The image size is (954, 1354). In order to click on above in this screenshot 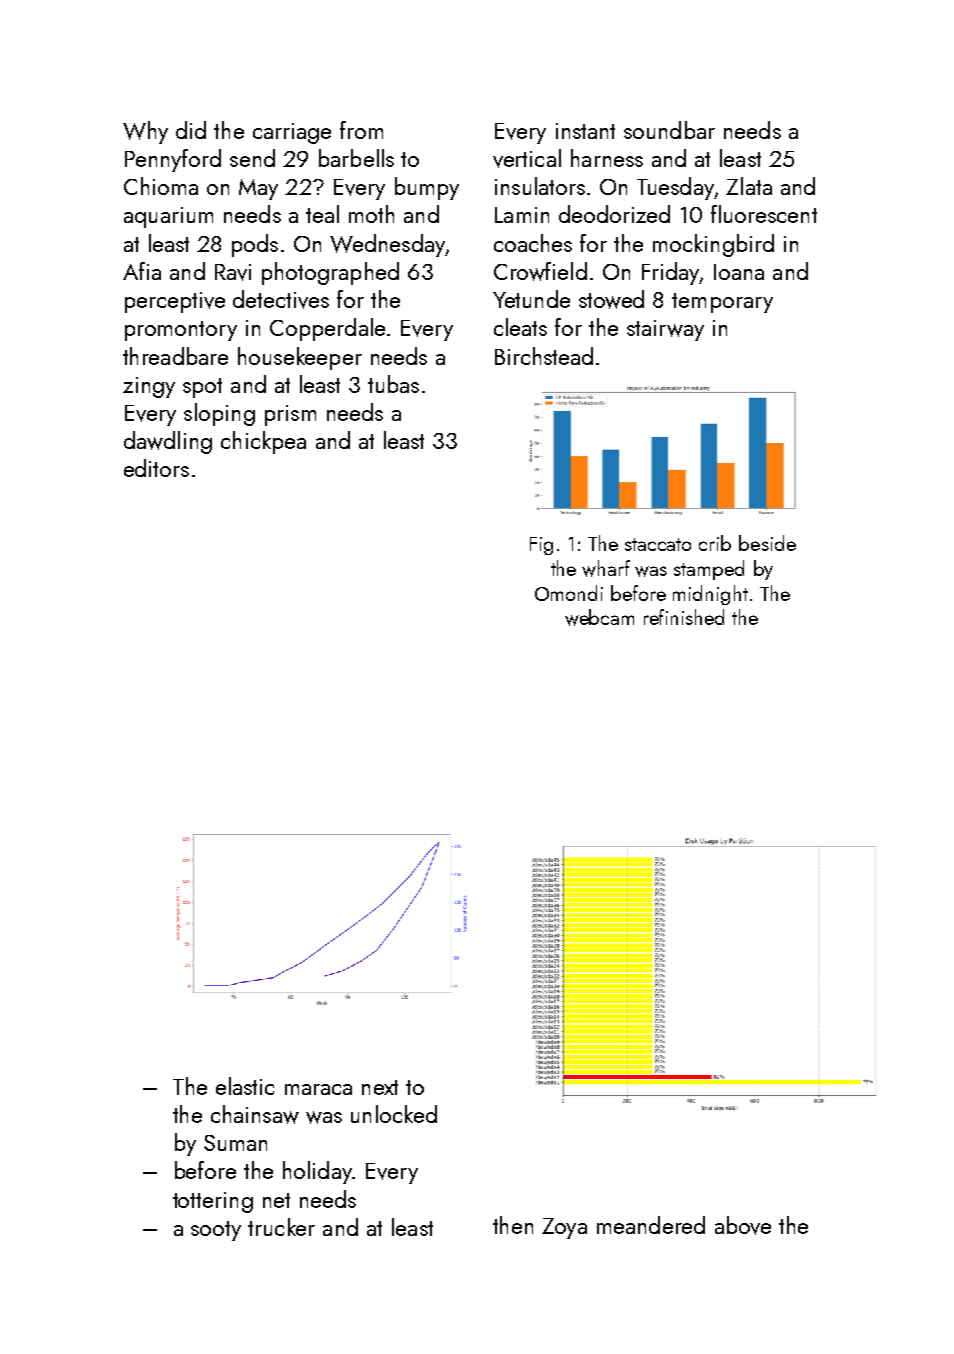, I will do `click(743, 1225)`.
